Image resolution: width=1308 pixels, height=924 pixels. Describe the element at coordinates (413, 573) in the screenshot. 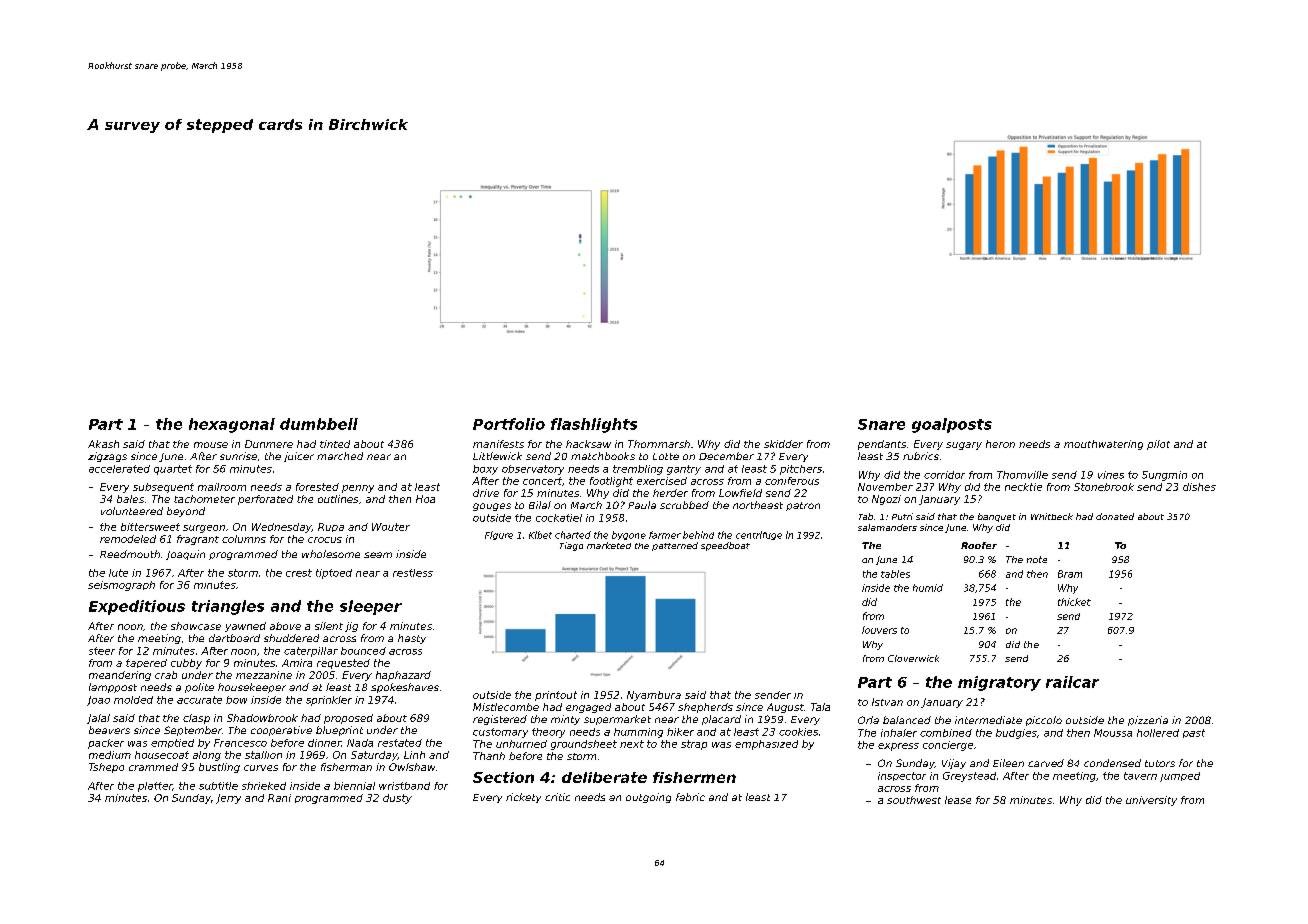

I see `restless` at that location.
